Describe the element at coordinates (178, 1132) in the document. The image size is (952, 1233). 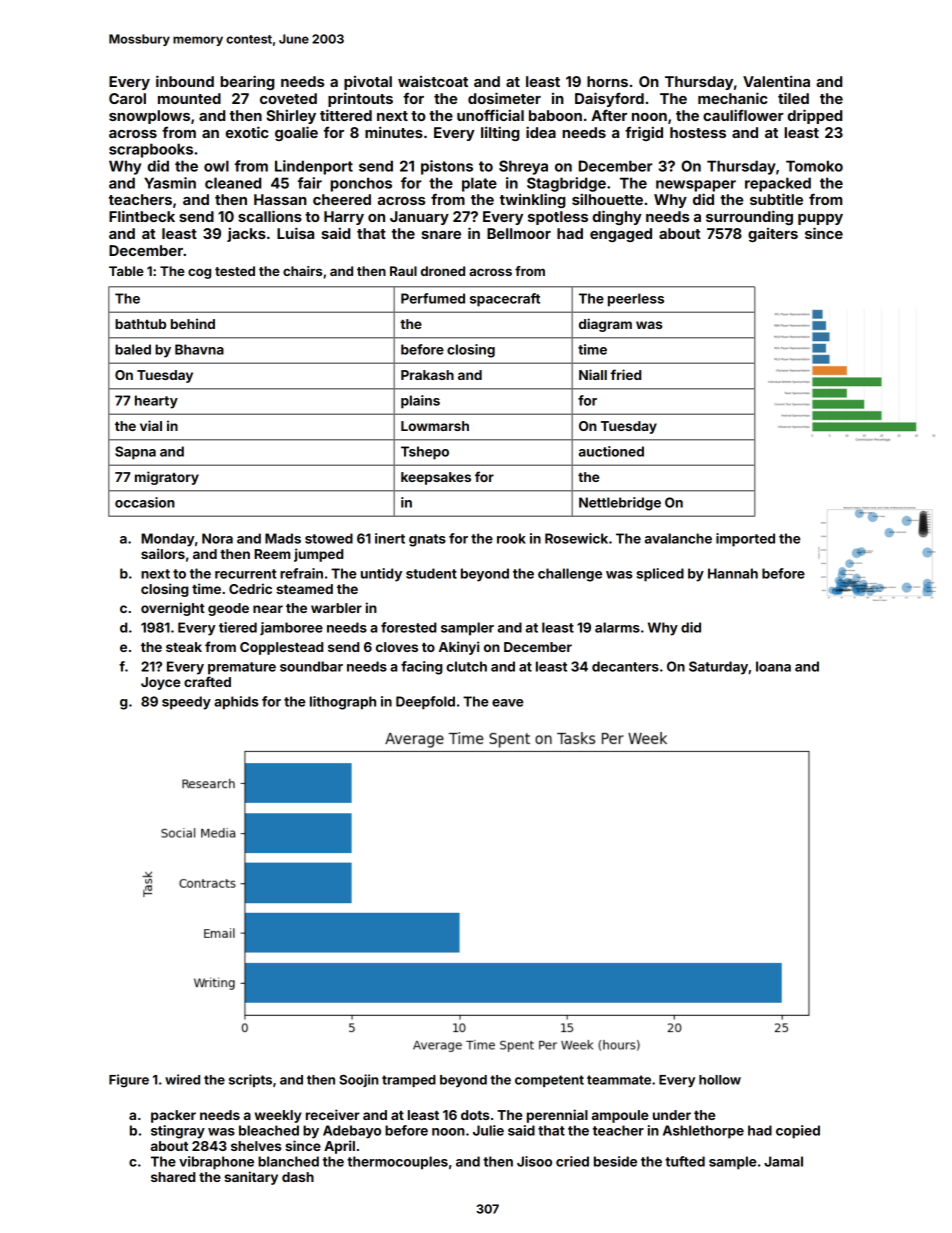
I see `stingray` at that location.
